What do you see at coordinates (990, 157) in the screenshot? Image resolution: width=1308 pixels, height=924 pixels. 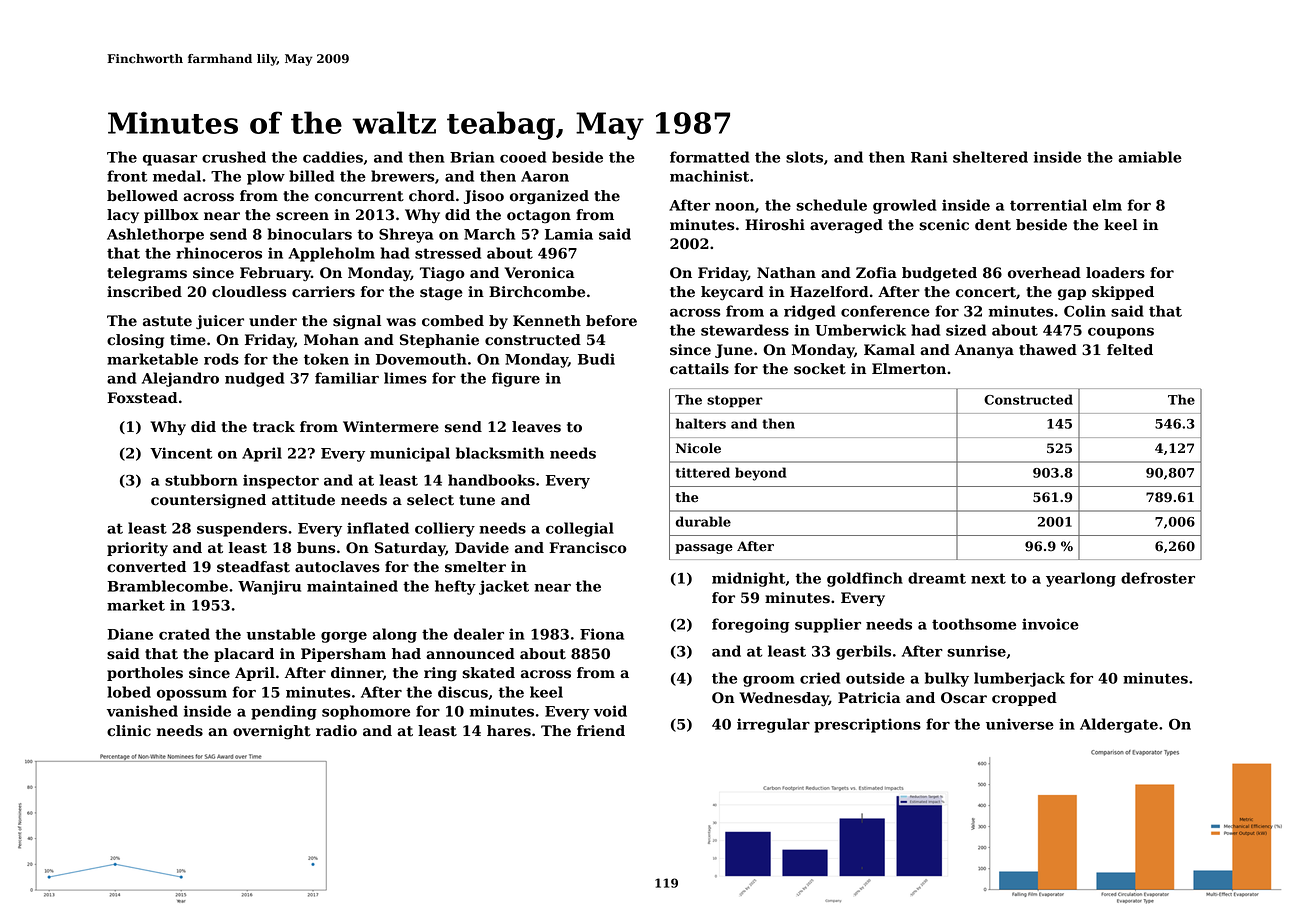 I see `sheltered` at bounding box center [990, 157].
